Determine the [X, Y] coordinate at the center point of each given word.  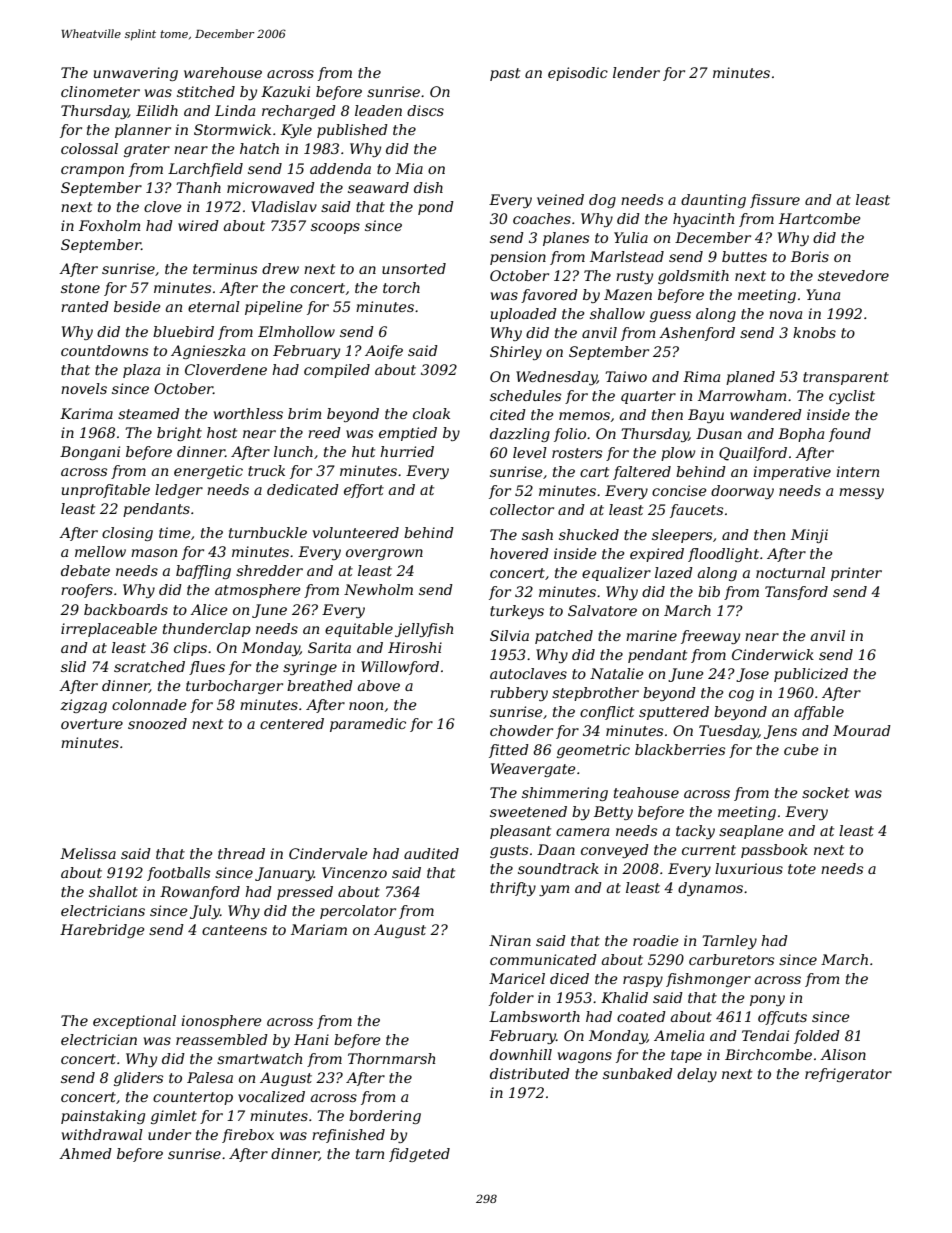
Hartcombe [820, 218]
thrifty [513, 889]
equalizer [616, 574]
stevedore [853, 275]
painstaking [103, 1117]
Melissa [88, 853]
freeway [710, 637]
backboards [126, 609]
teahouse [646, 792]
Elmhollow [296, 331]
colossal [89, 148]
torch [401, 287]
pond [436, 208]
